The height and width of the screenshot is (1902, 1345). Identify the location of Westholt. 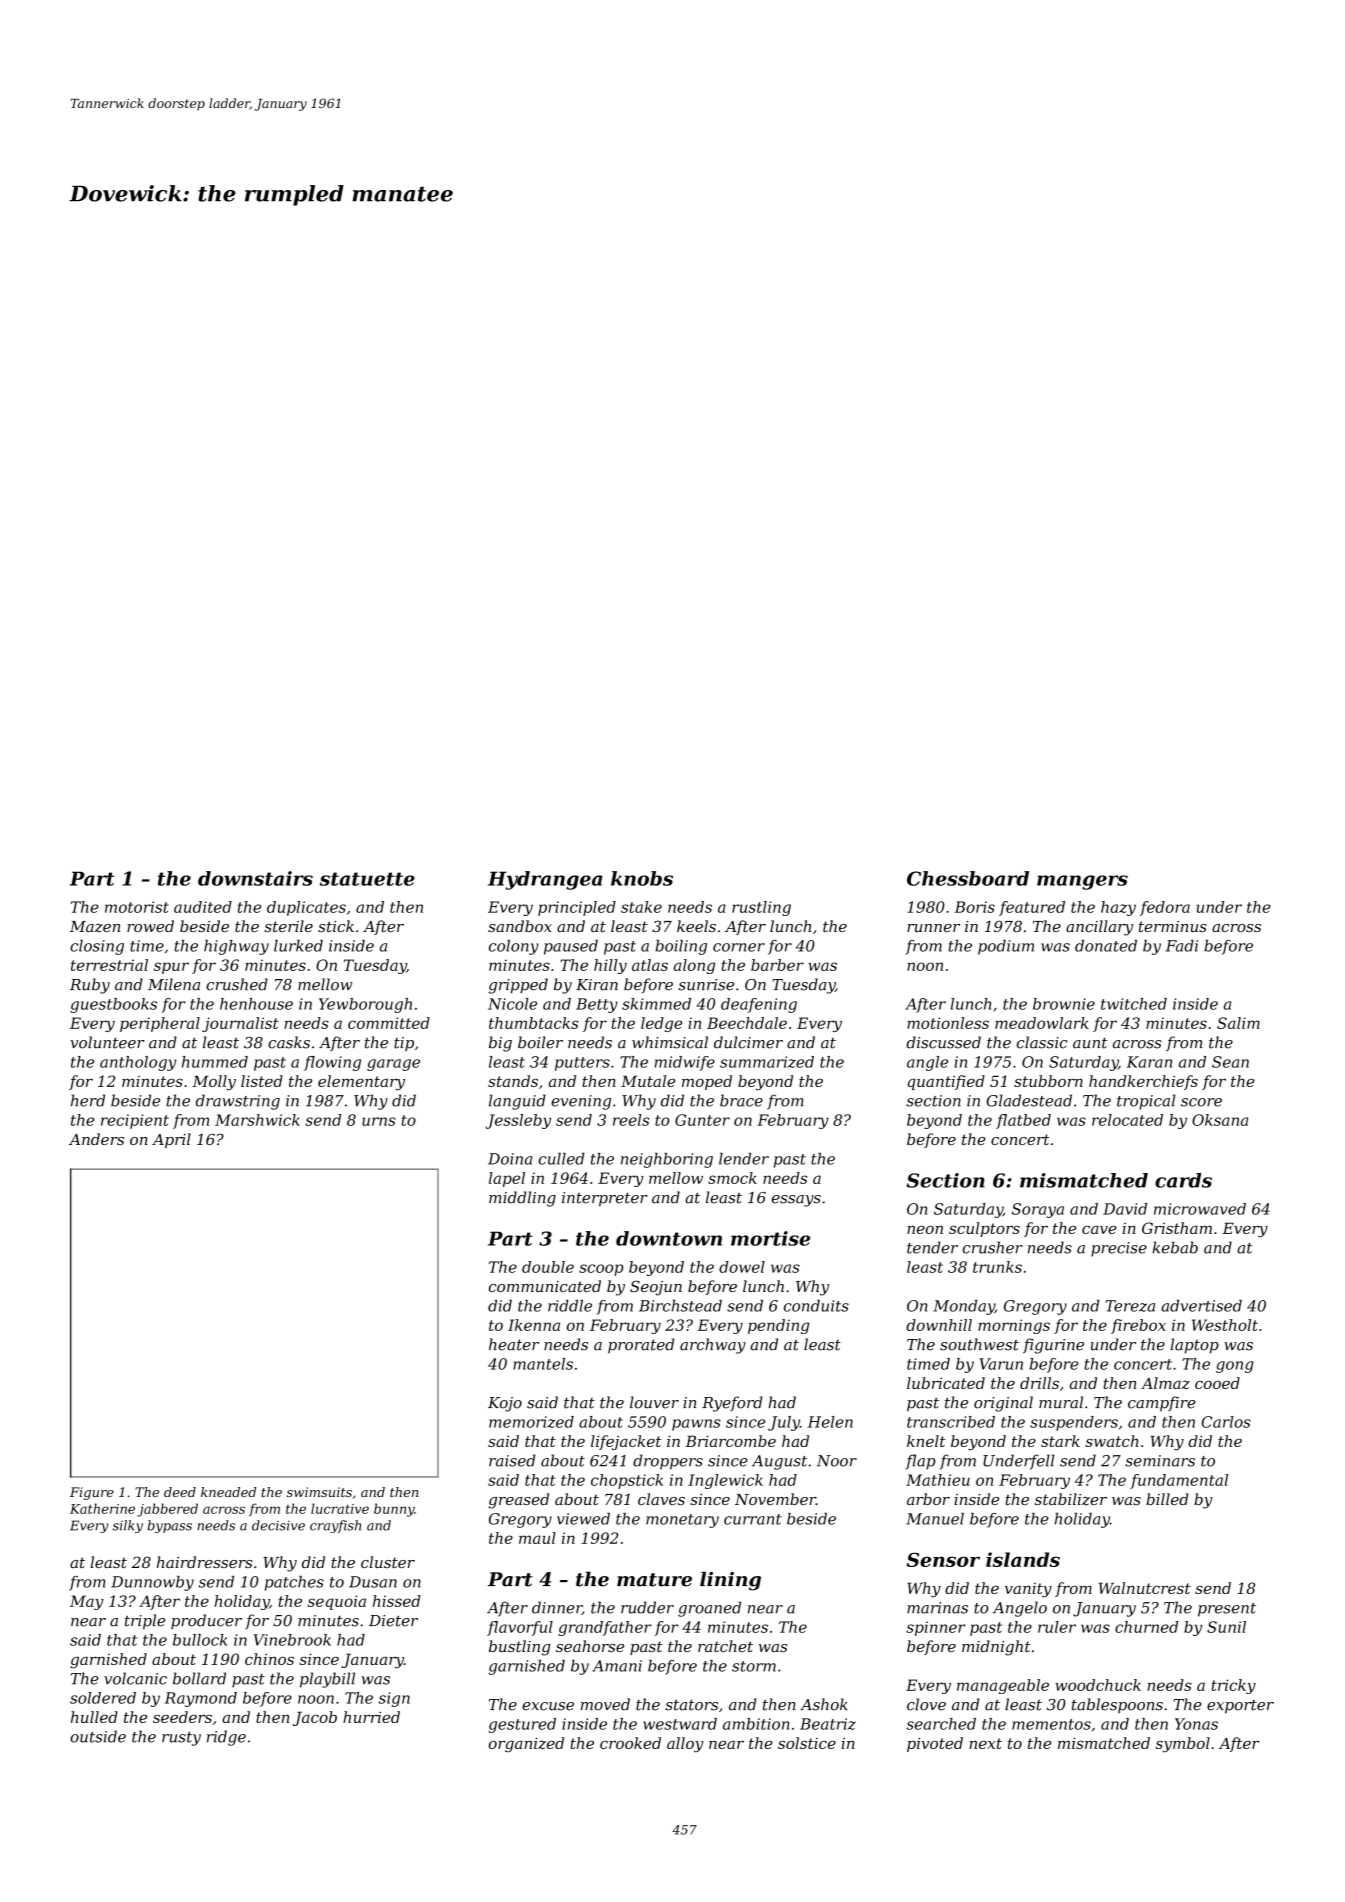
(1225, 1325).
